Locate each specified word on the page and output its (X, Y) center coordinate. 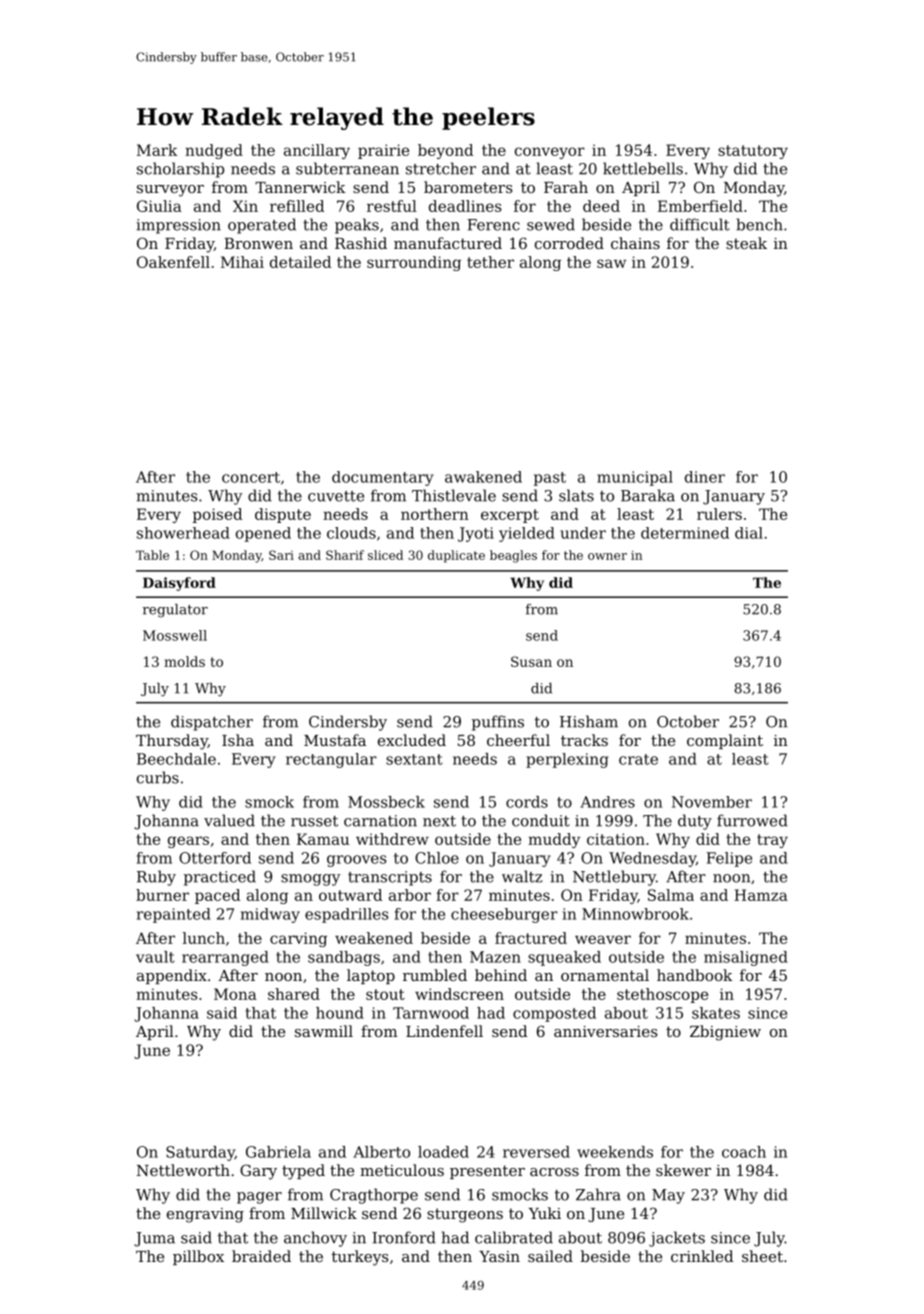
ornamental (605, 975)
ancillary (317, 151)
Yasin (499, 1256)
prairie (383, 151)
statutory (753, 152)
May (668, 1196)
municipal (635, 478)
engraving (205, 1215)
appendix (172, 976)
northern (435, 514)
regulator (175, 611)
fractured (531, 938)
